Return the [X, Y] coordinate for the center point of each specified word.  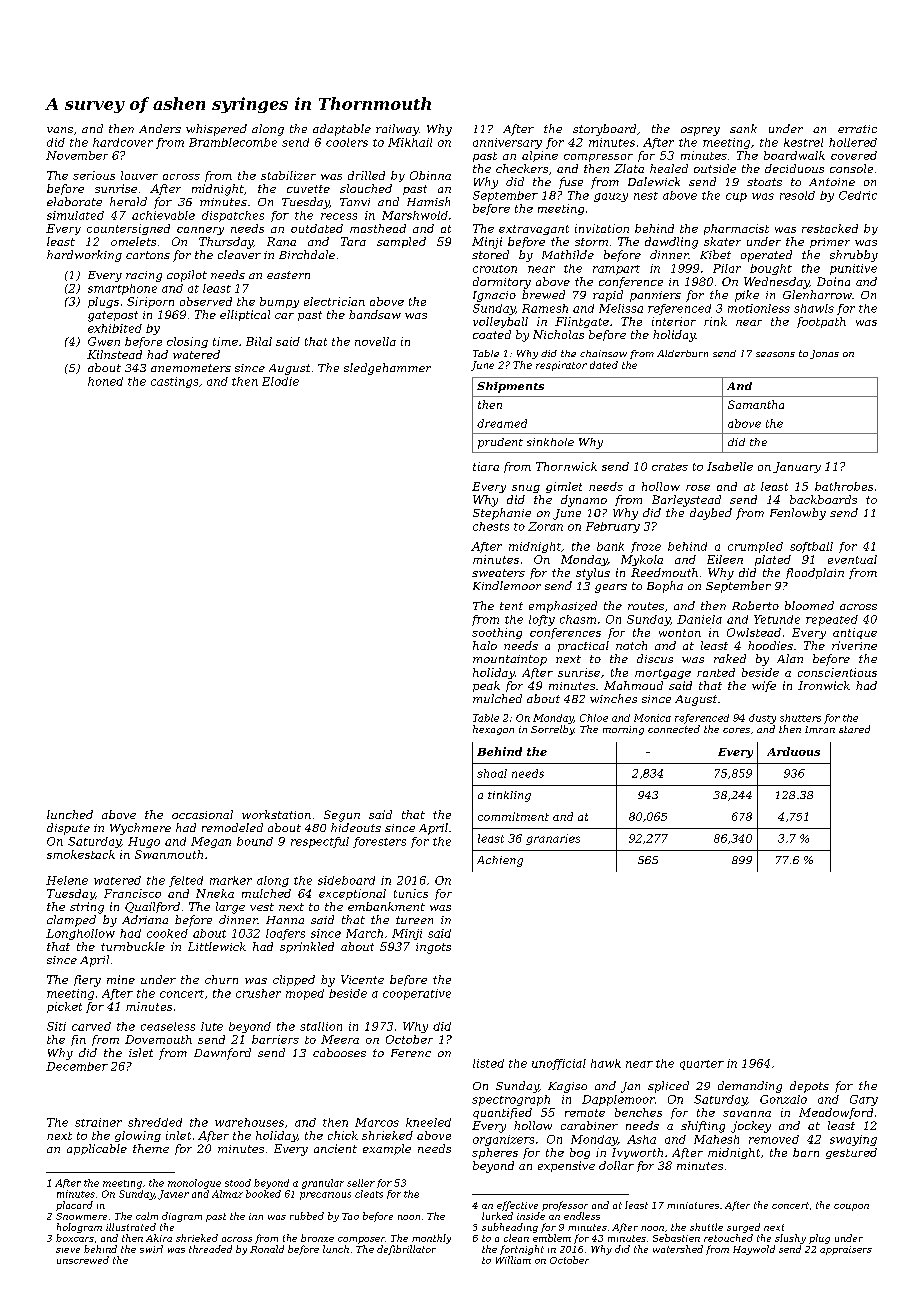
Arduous [793, 751]
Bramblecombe [233, 142]
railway [397, 130]
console [851, 168]
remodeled [232, 827]
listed [488, 1063]
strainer [98, 1122]
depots [809, 1087]
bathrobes [844, 486]
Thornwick [566, 466]
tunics [411, 893]
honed [105, 381]
